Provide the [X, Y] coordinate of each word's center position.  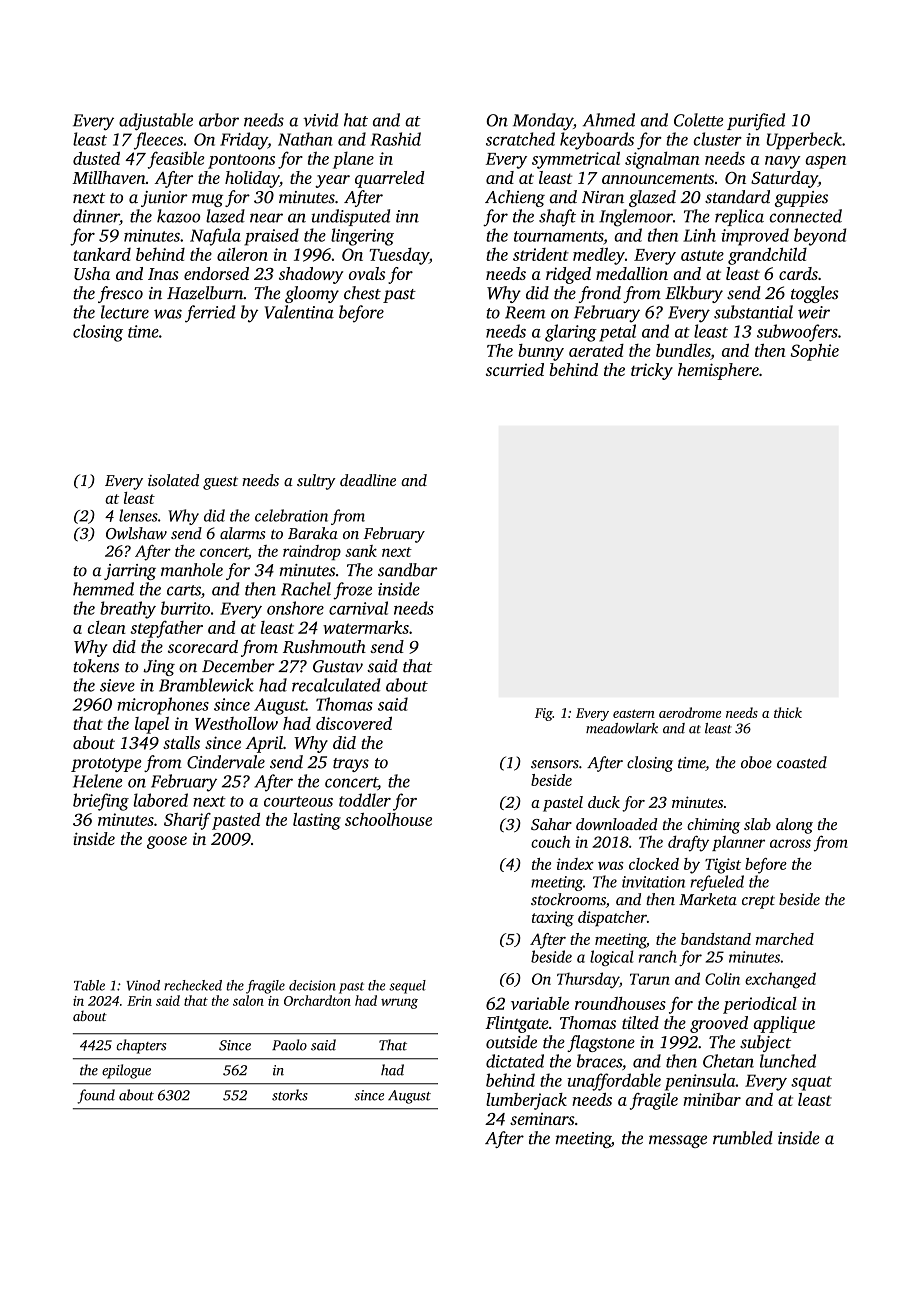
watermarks [366, 627]
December [238, 666]
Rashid [396, 139]
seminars [542, 1119]
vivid [320, 120]
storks [290, 1095]
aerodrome [690, 712]
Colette [699, 120]
